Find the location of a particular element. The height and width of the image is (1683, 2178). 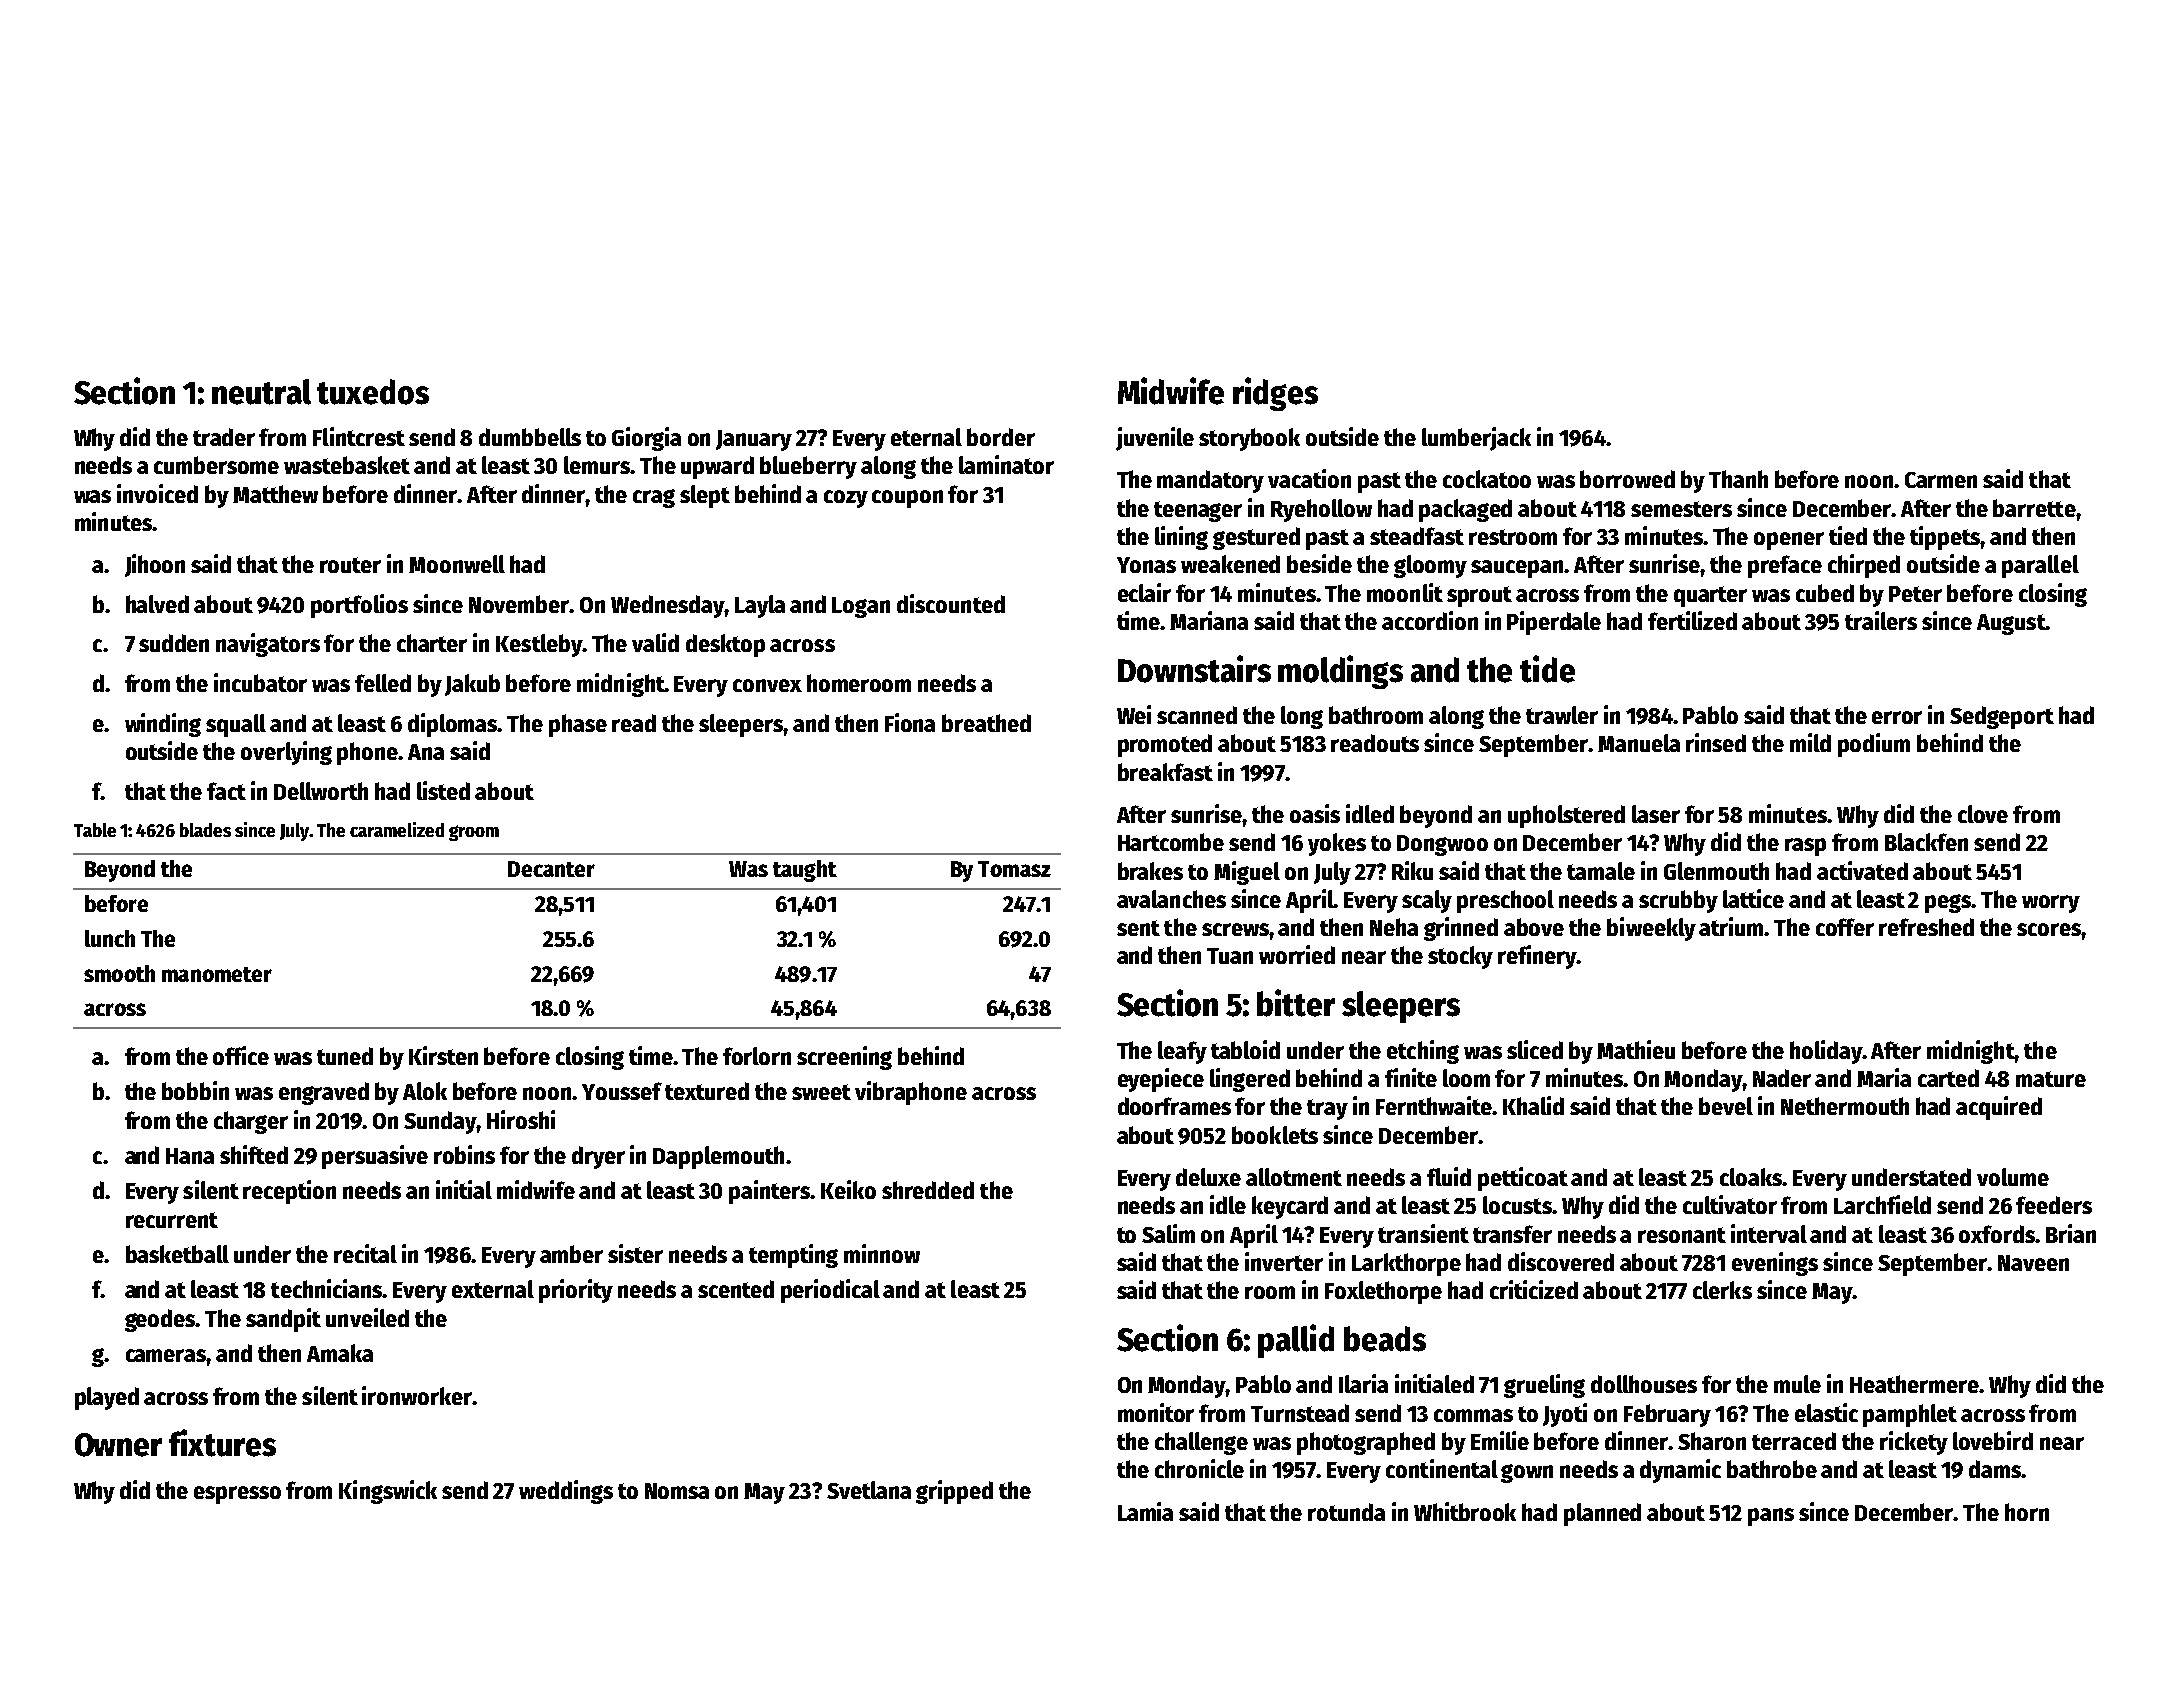

persuasive is located at coordinates (375, 1157).
